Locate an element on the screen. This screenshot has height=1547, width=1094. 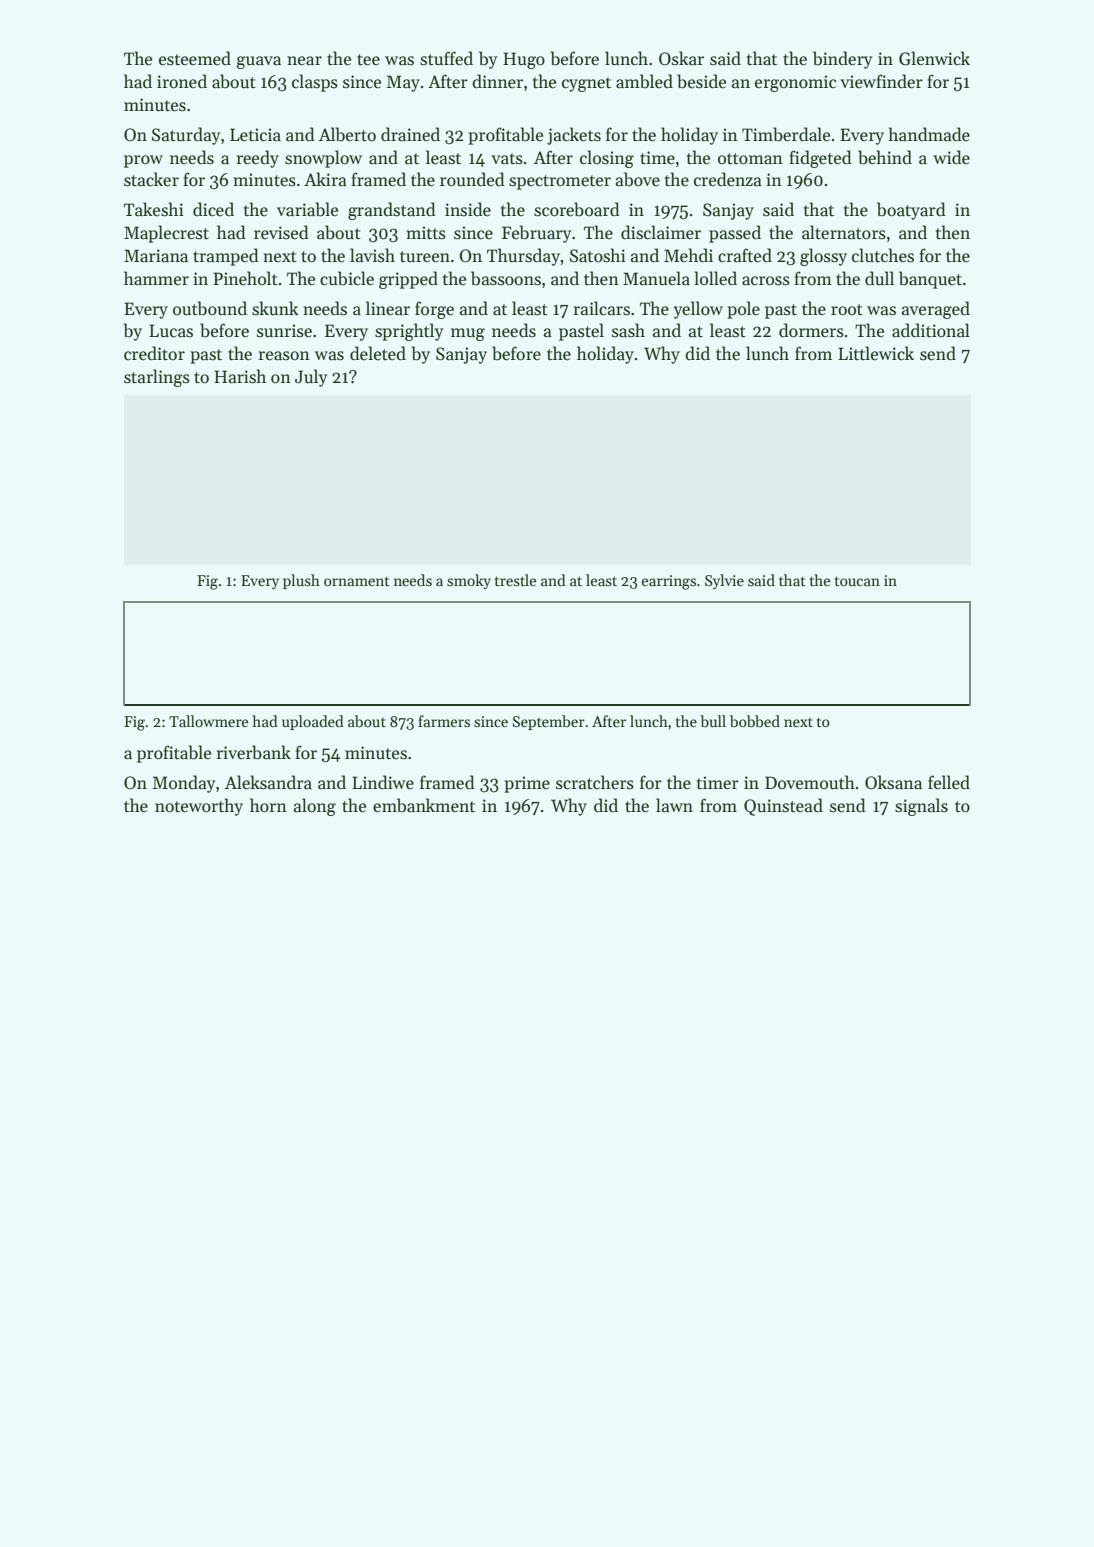
prime is located at coordinates (527, 784).
